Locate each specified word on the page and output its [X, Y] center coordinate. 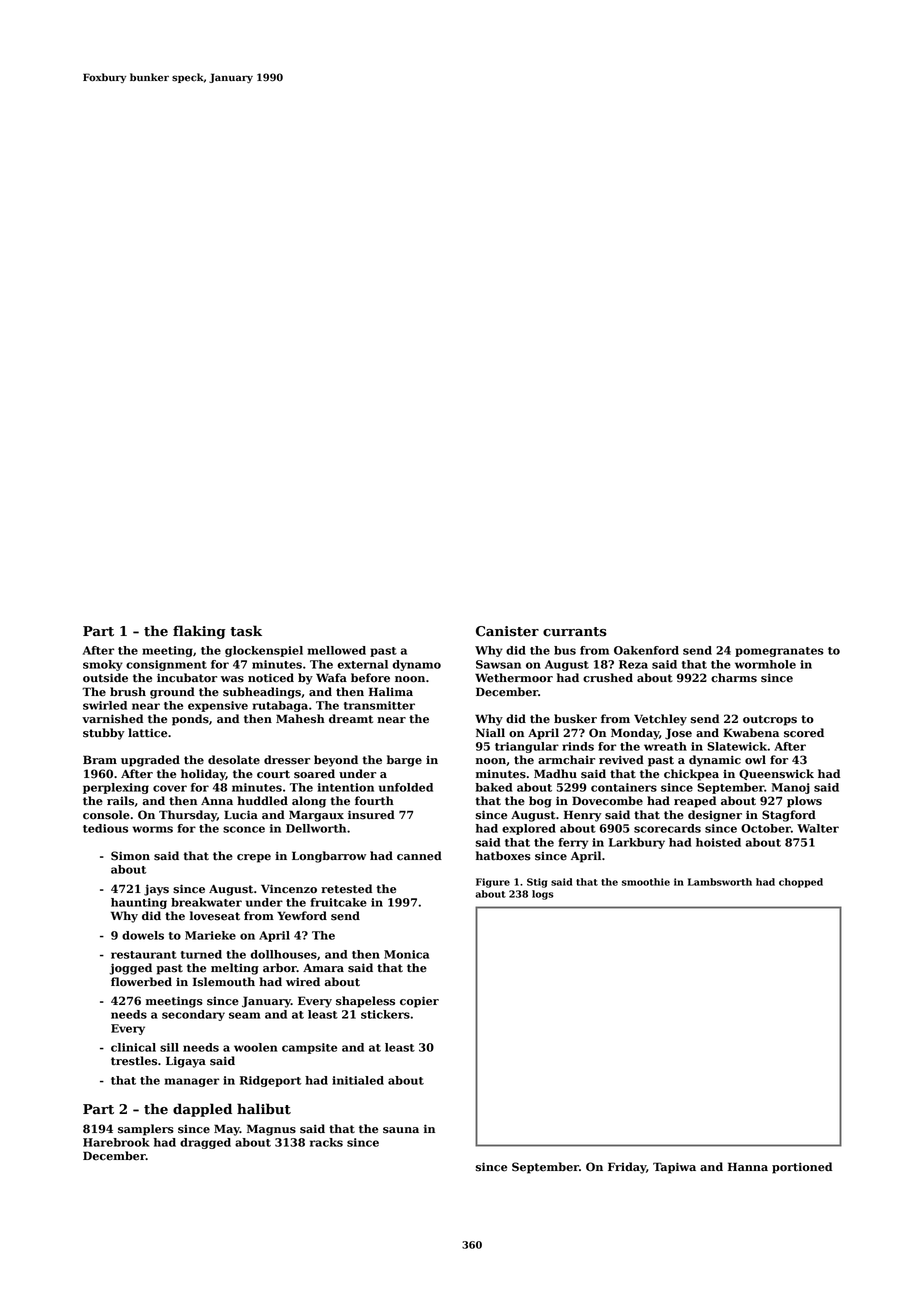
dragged [205, 1143]
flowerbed [141, 982]
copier [419, 1002]
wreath [665, 746]
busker [575, 719]
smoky [103, 665]
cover [170, 788]
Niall [490, 732]
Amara [323, 968]
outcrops [770, 720]
